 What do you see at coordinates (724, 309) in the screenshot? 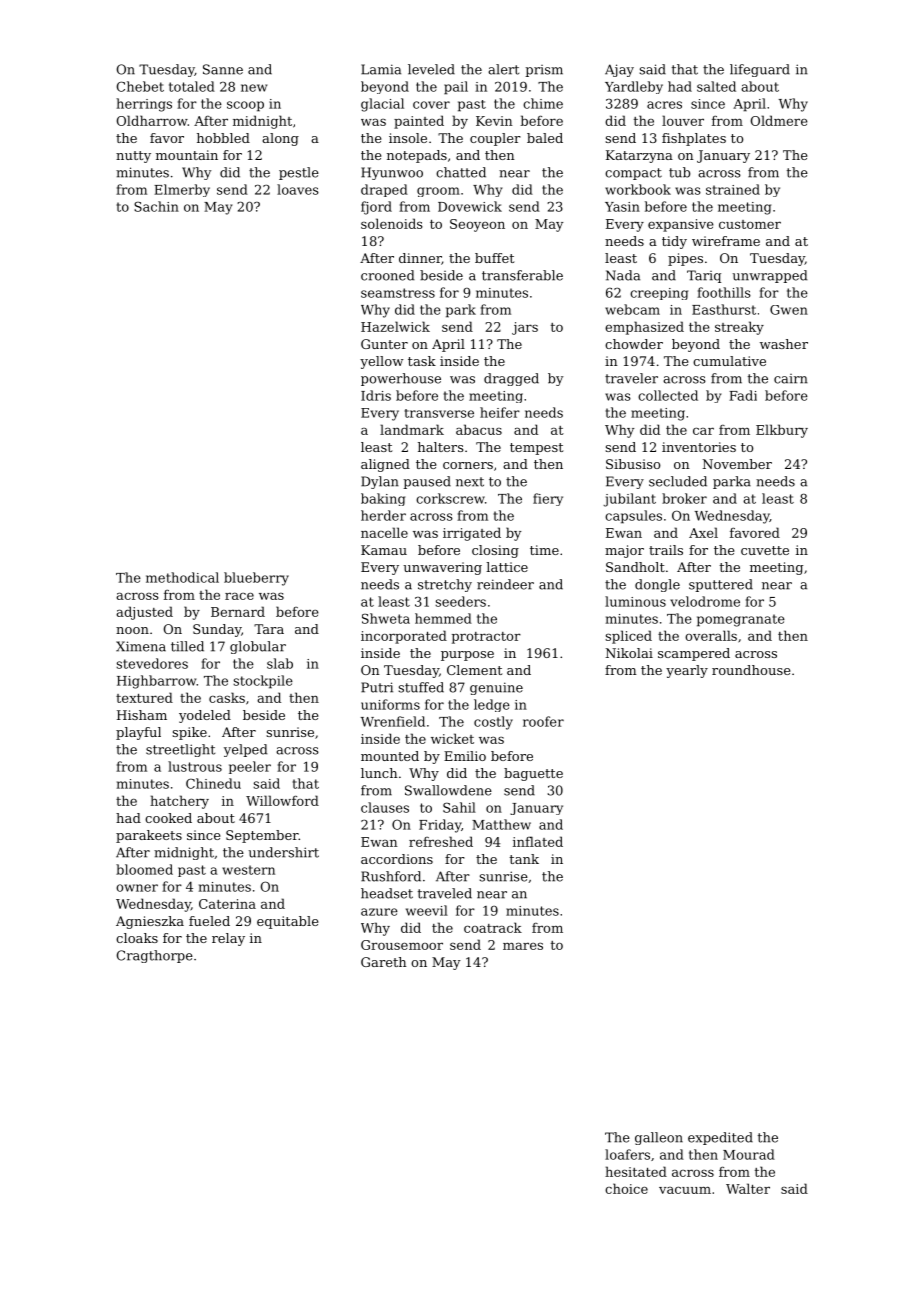
I see `Easthurst` at bounding box center [724, 309].
